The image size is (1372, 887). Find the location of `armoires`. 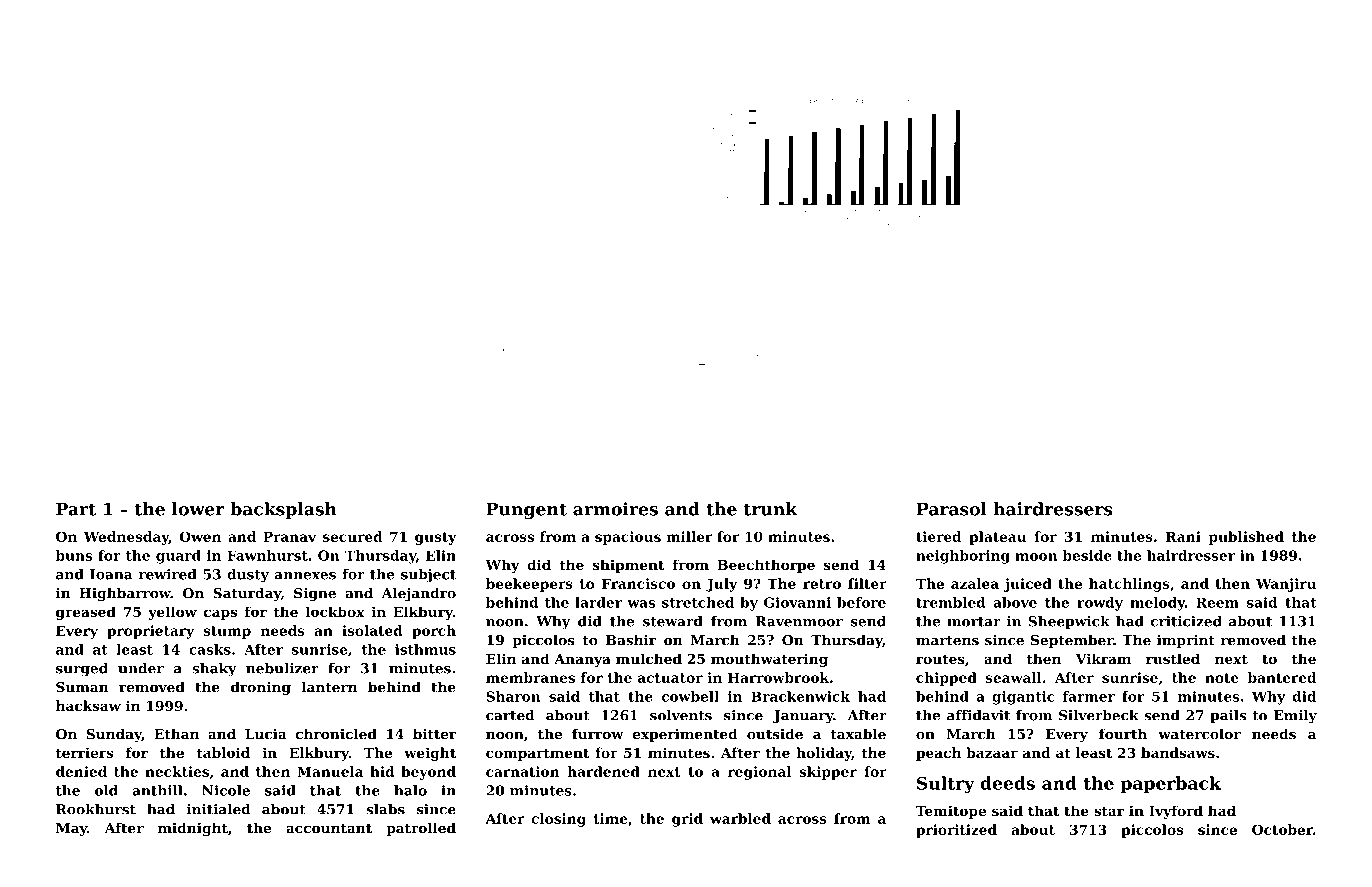

armoires is located at coordinates (615, 509).
